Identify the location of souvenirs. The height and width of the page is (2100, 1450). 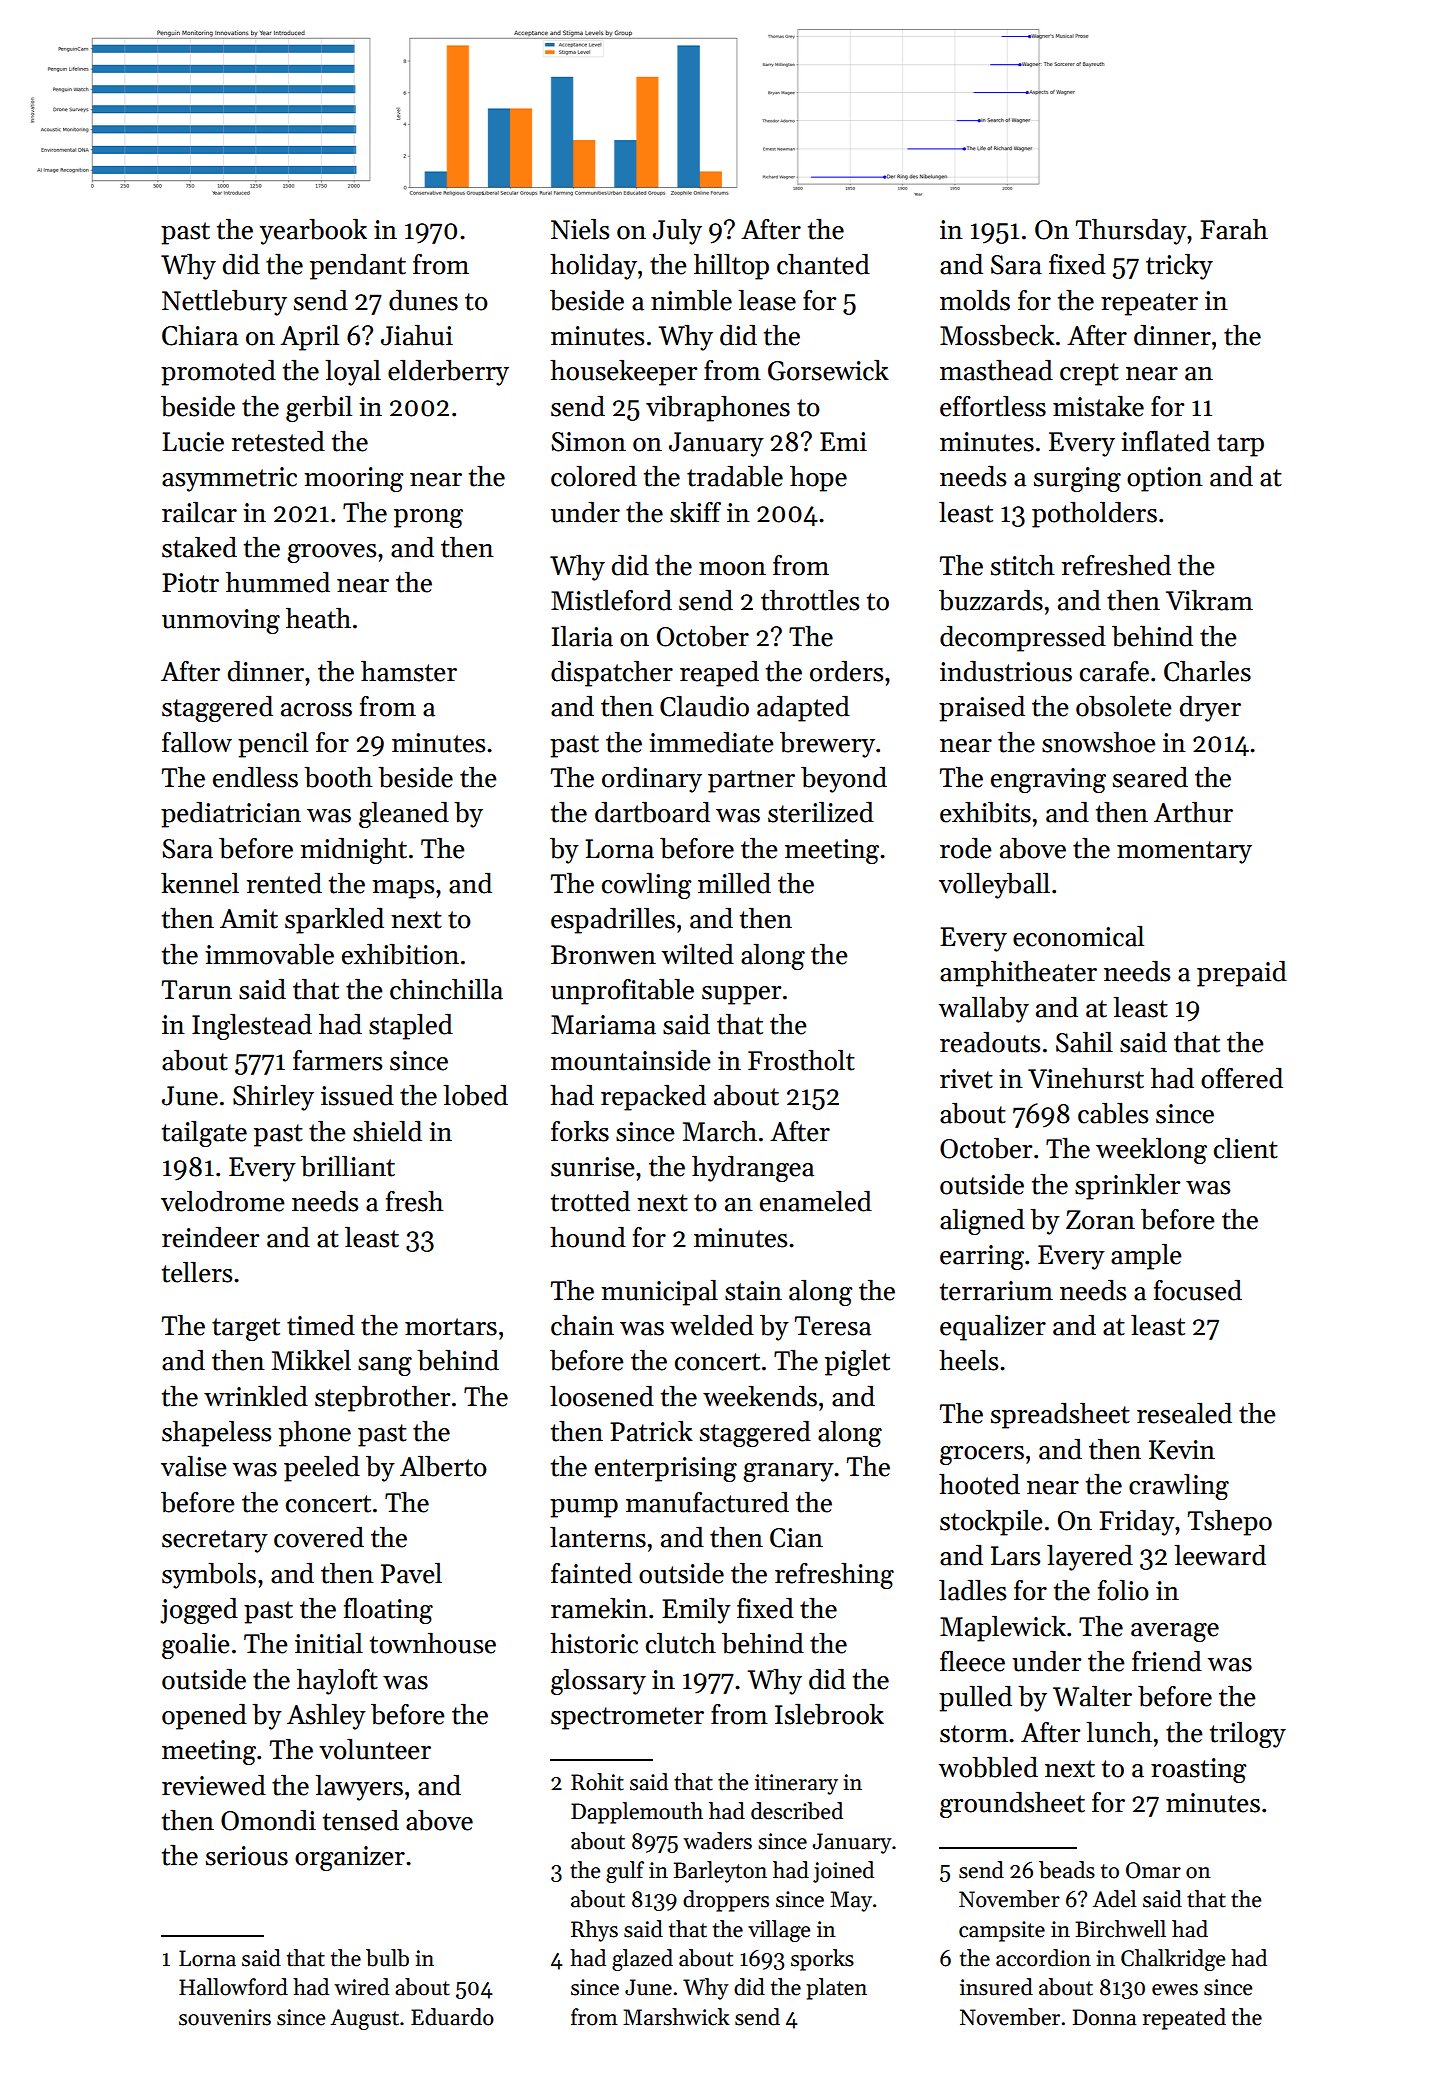
(225, 2017).
